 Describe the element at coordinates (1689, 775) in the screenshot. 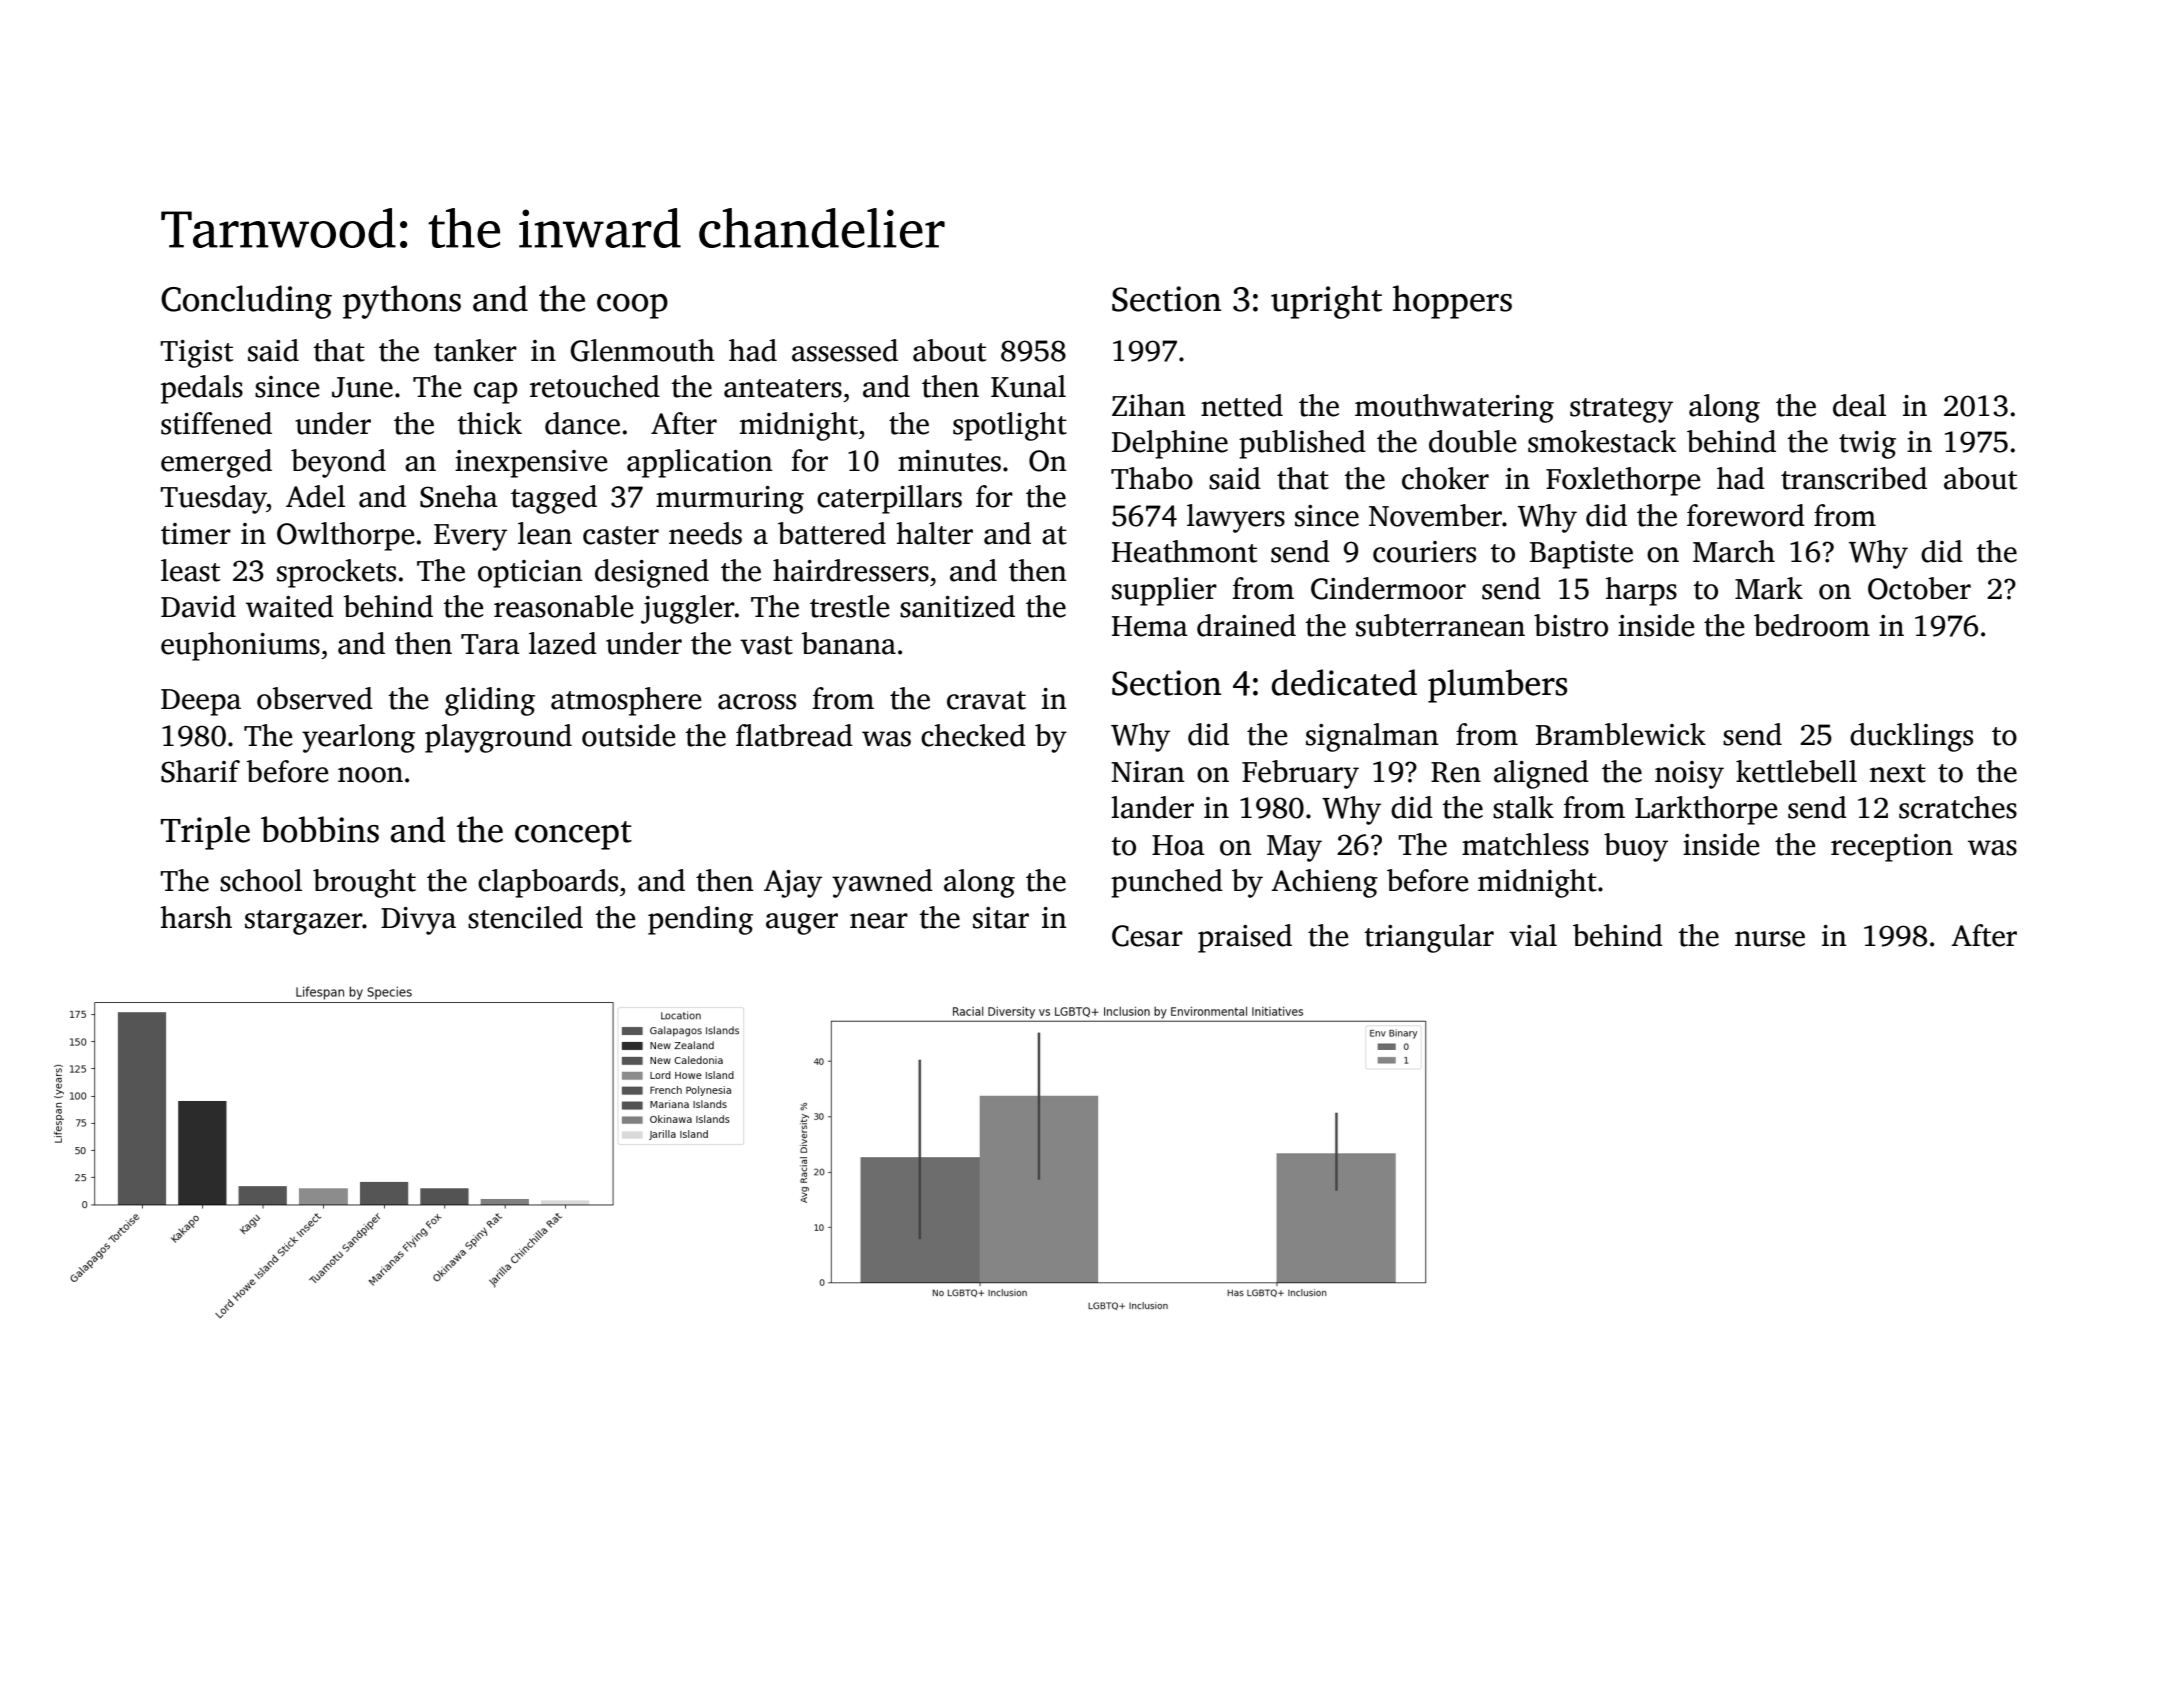

I see `noisy` at that location.
